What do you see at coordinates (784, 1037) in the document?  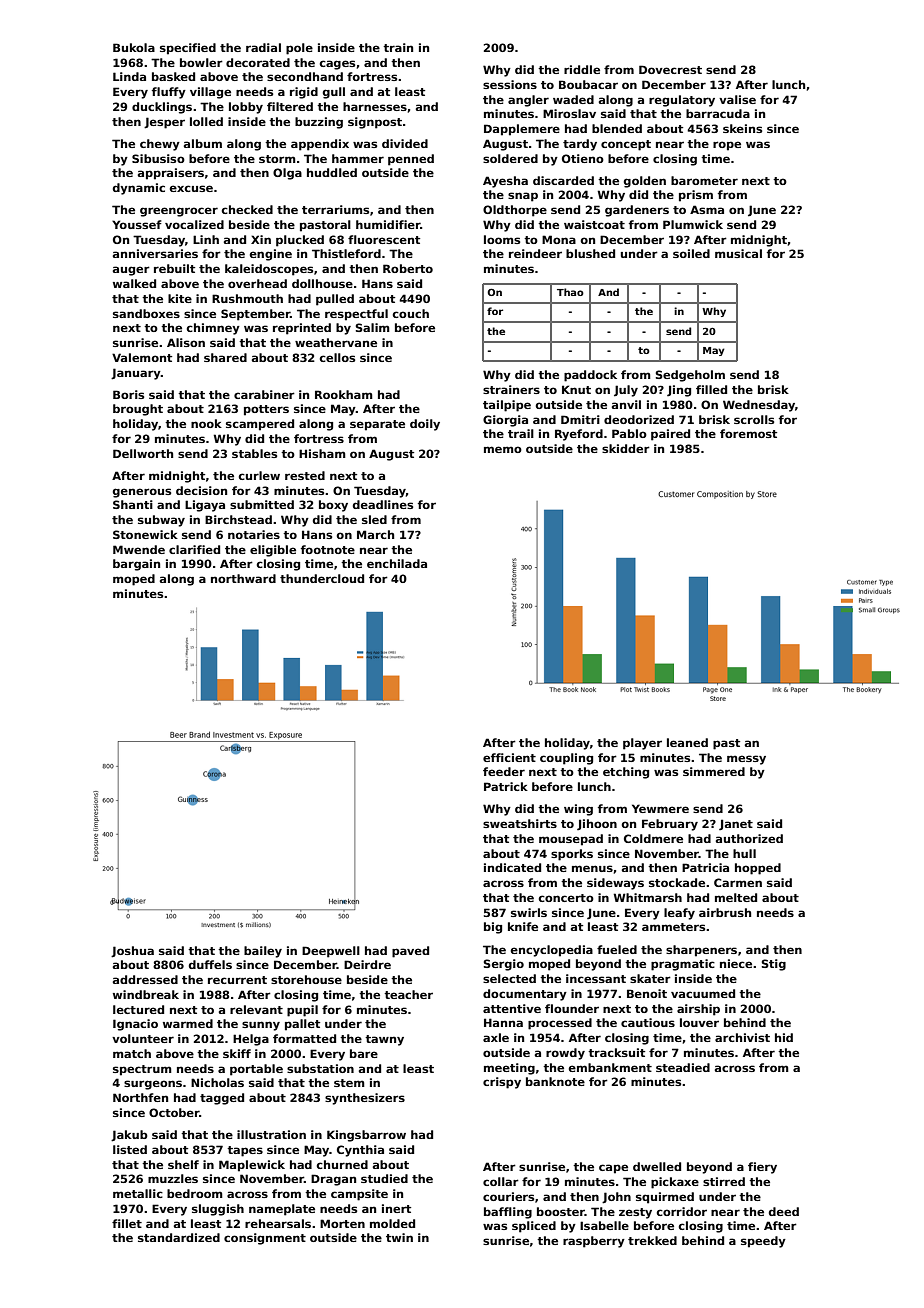 I see `hid` at bounding box center [784, 1037].
